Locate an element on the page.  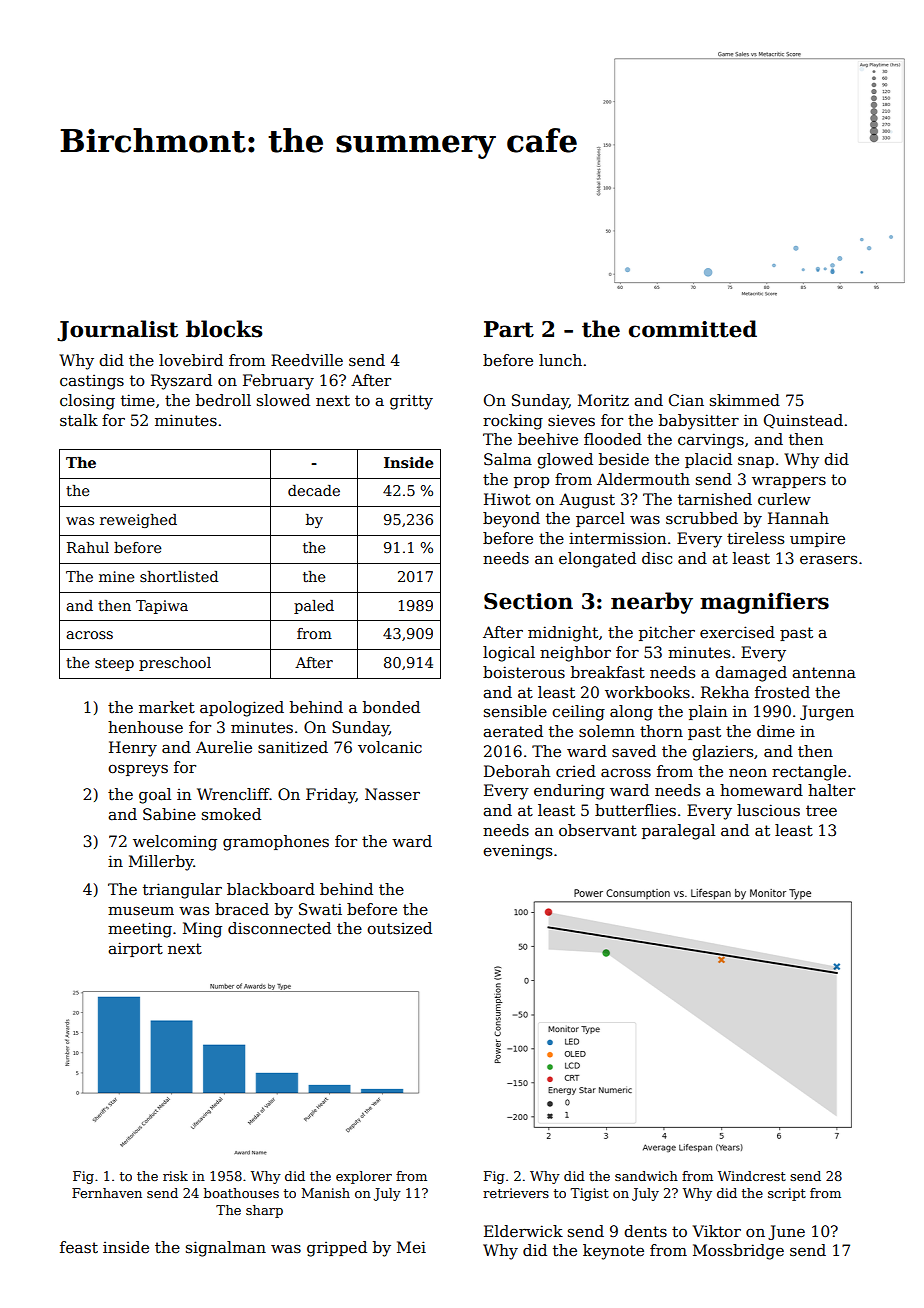
Reedville is located at coordinates (307, 360).
